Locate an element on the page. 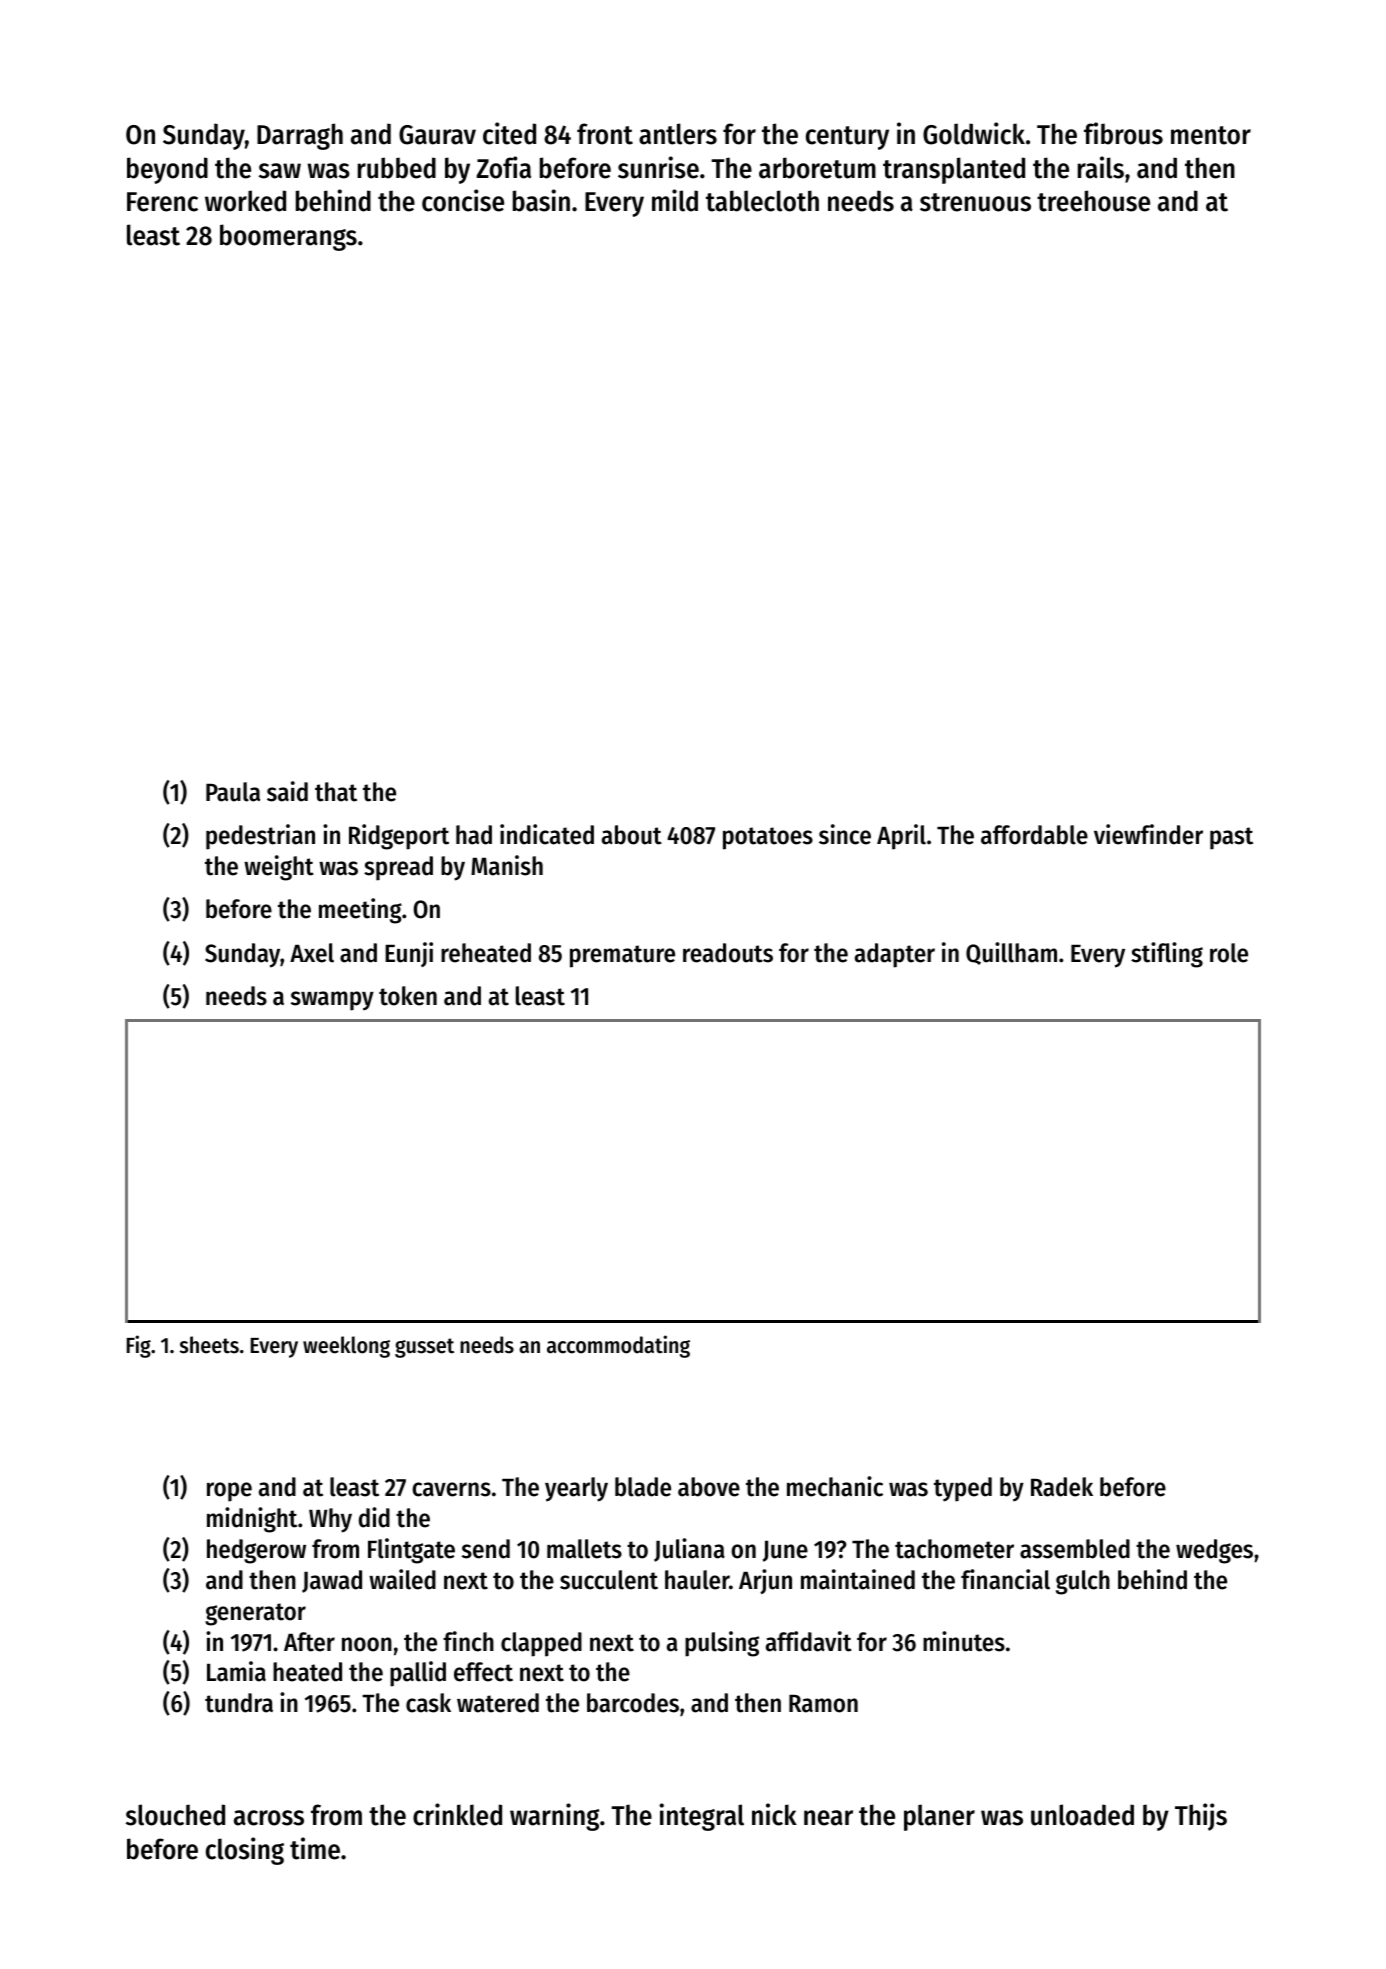 The height and width of the image is (1969, 1386). strenuous is located at coordinates (975, 202).
